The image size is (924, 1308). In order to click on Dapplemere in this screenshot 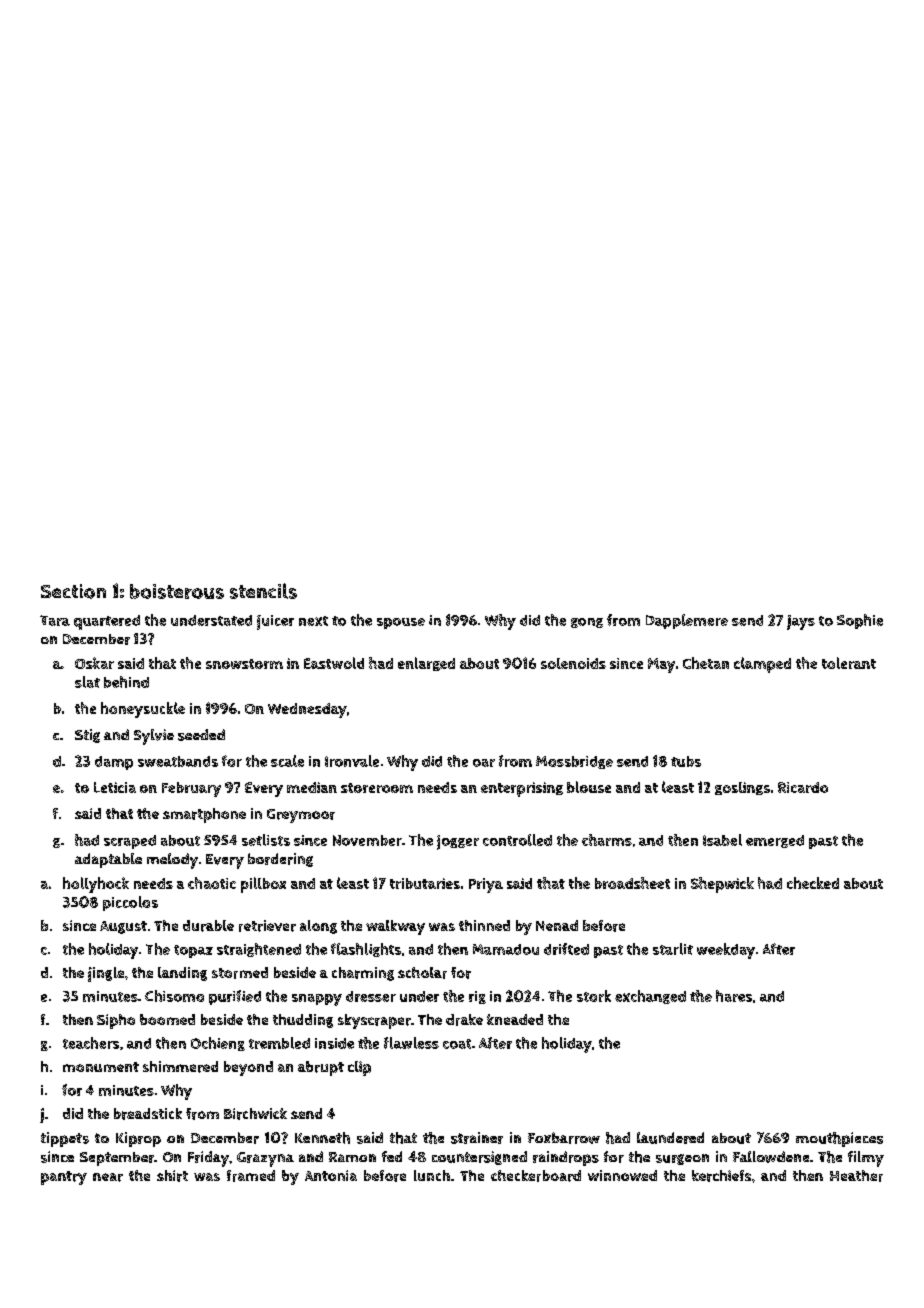, I will do `click(687, 621)`.
